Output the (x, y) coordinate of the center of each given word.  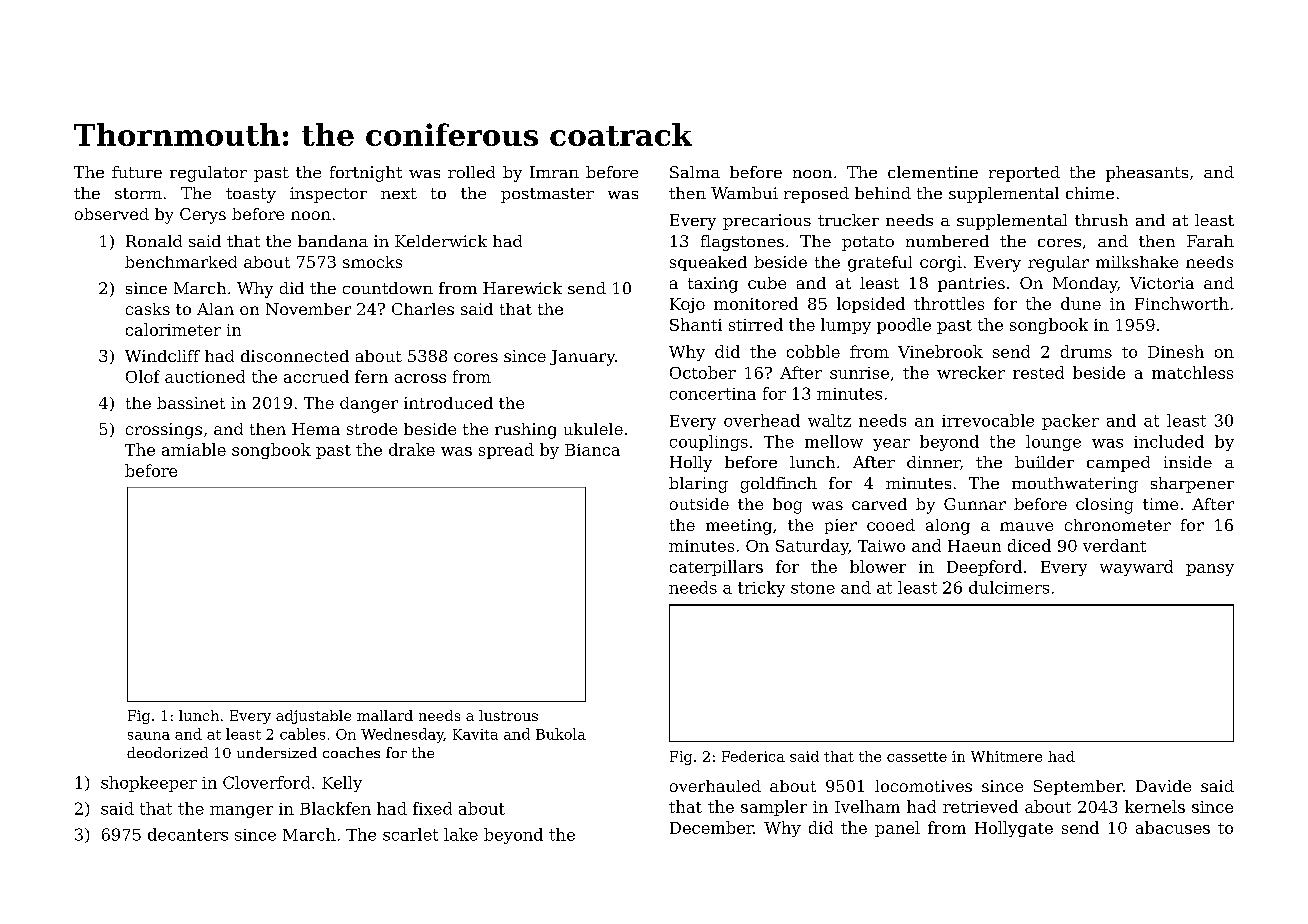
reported (1024, 174)
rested (1038, 372)
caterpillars (716, 568)
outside (699, 504)
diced (1029, 545)
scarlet (410, 834)
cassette (917, 757)
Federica (753, 756)
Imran (554, 172)
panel (897, 829)
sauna (149, 736)
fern (371, 376)
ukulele (593, 429)
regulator (208, 174)
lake (461, 834)
